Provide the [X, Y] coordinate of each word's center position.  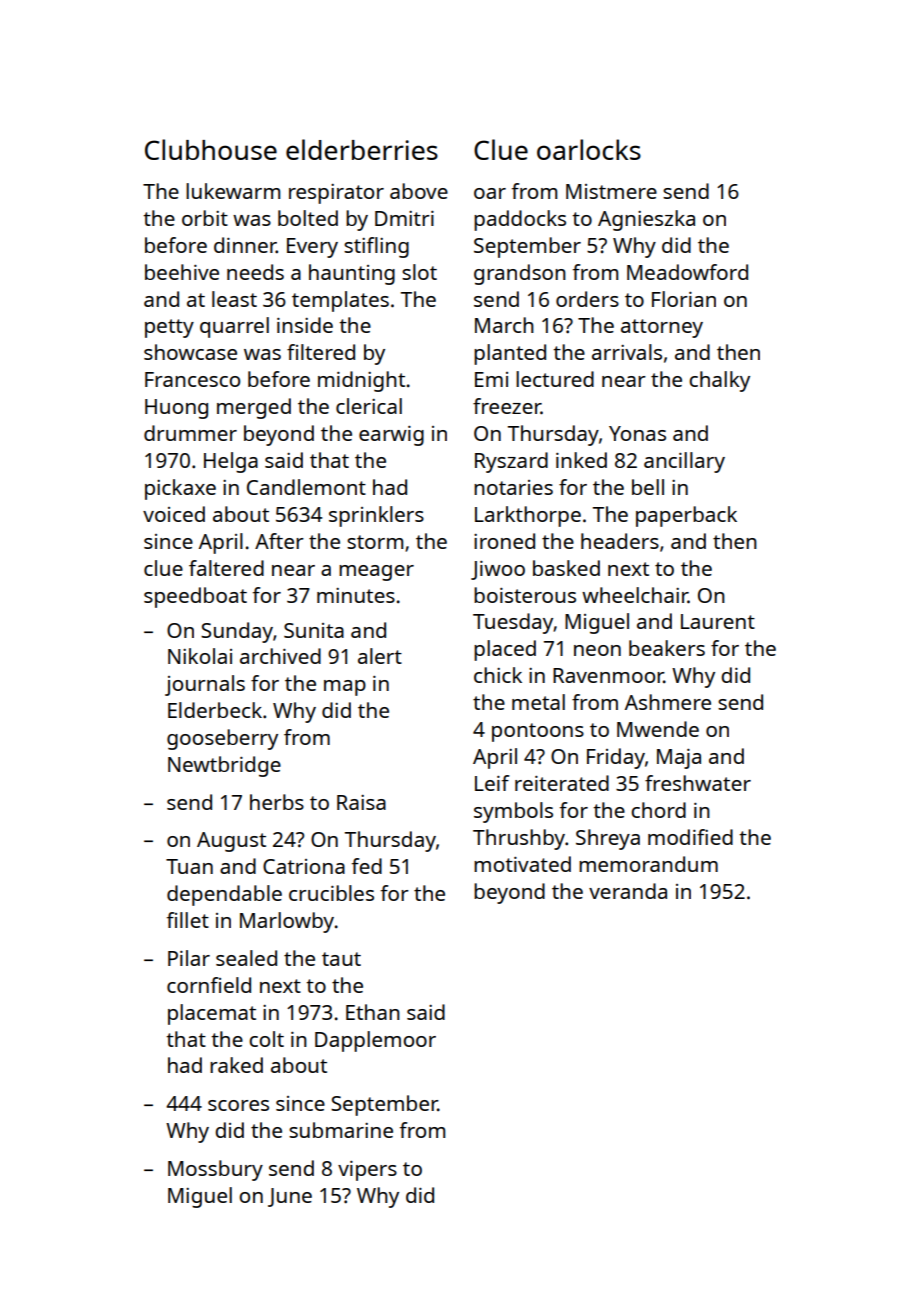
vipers [367, 1171]
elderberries [362, 149]
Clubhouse [211, 149]
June [290, 1197]
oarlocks [589, 149]
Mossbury [215, 1170]
